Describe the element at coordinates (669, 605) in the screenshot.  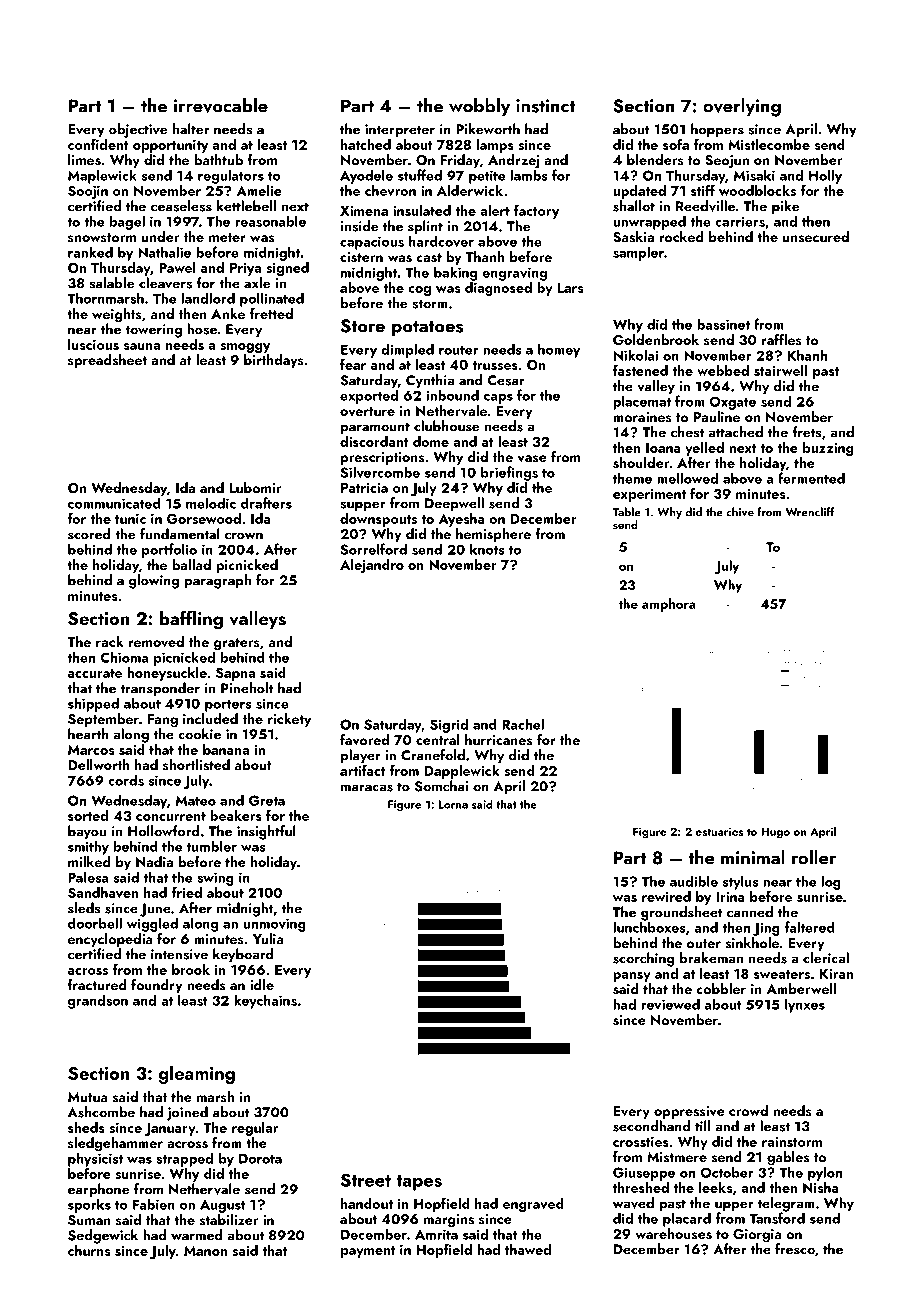
I see `amphora` at that location.
